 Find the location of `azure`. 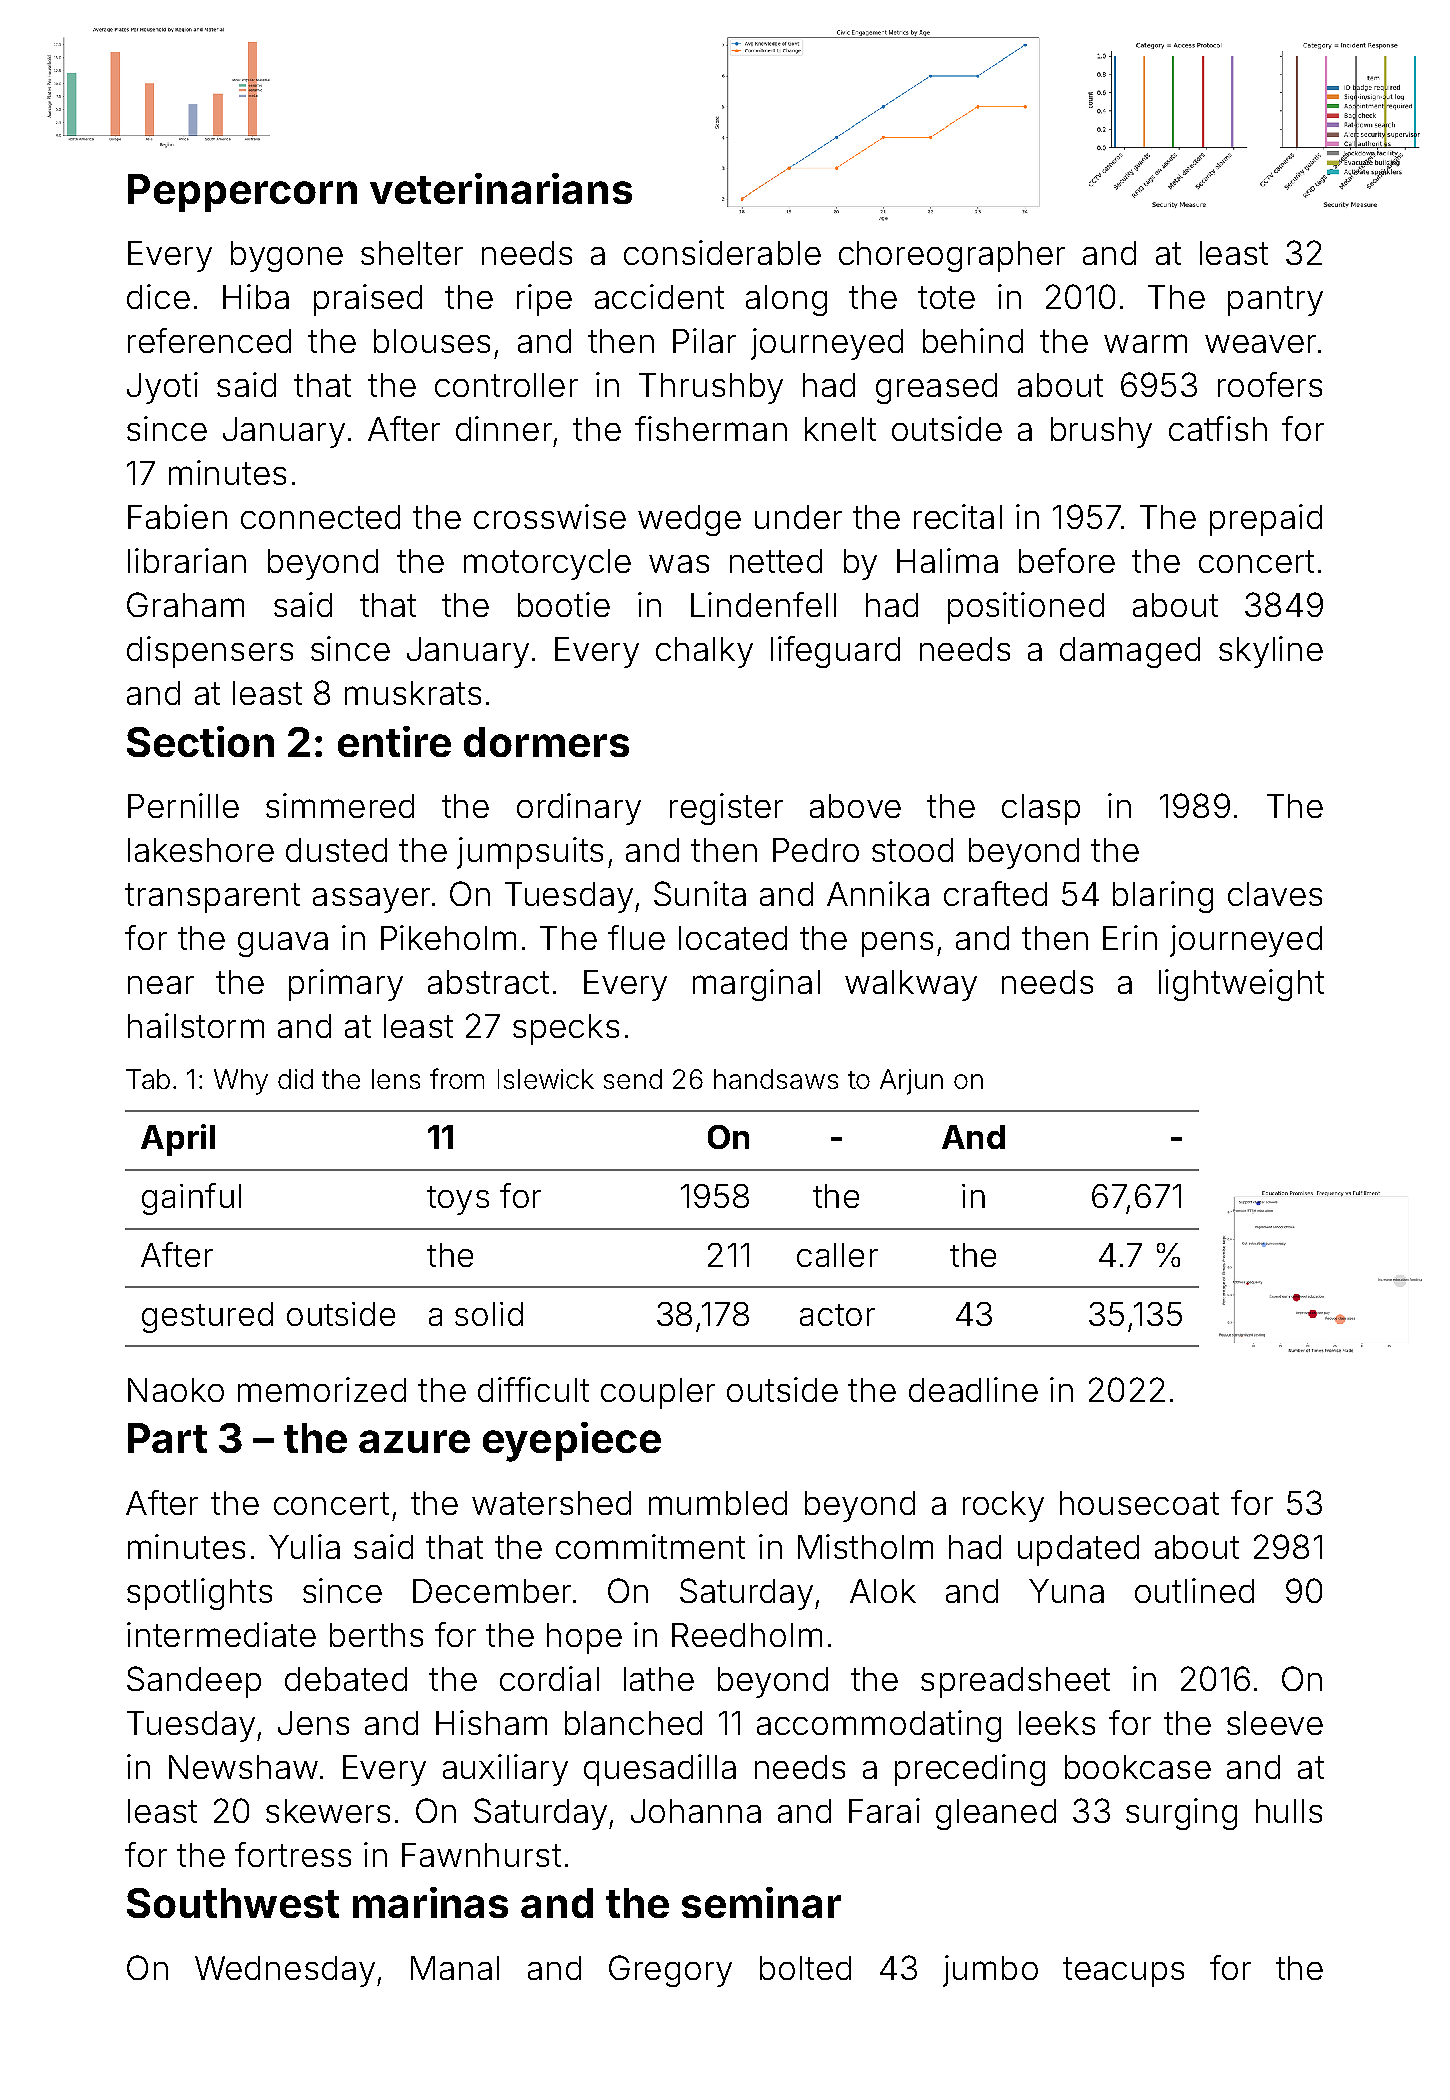

azure is located at coordinates (414, 1441).
